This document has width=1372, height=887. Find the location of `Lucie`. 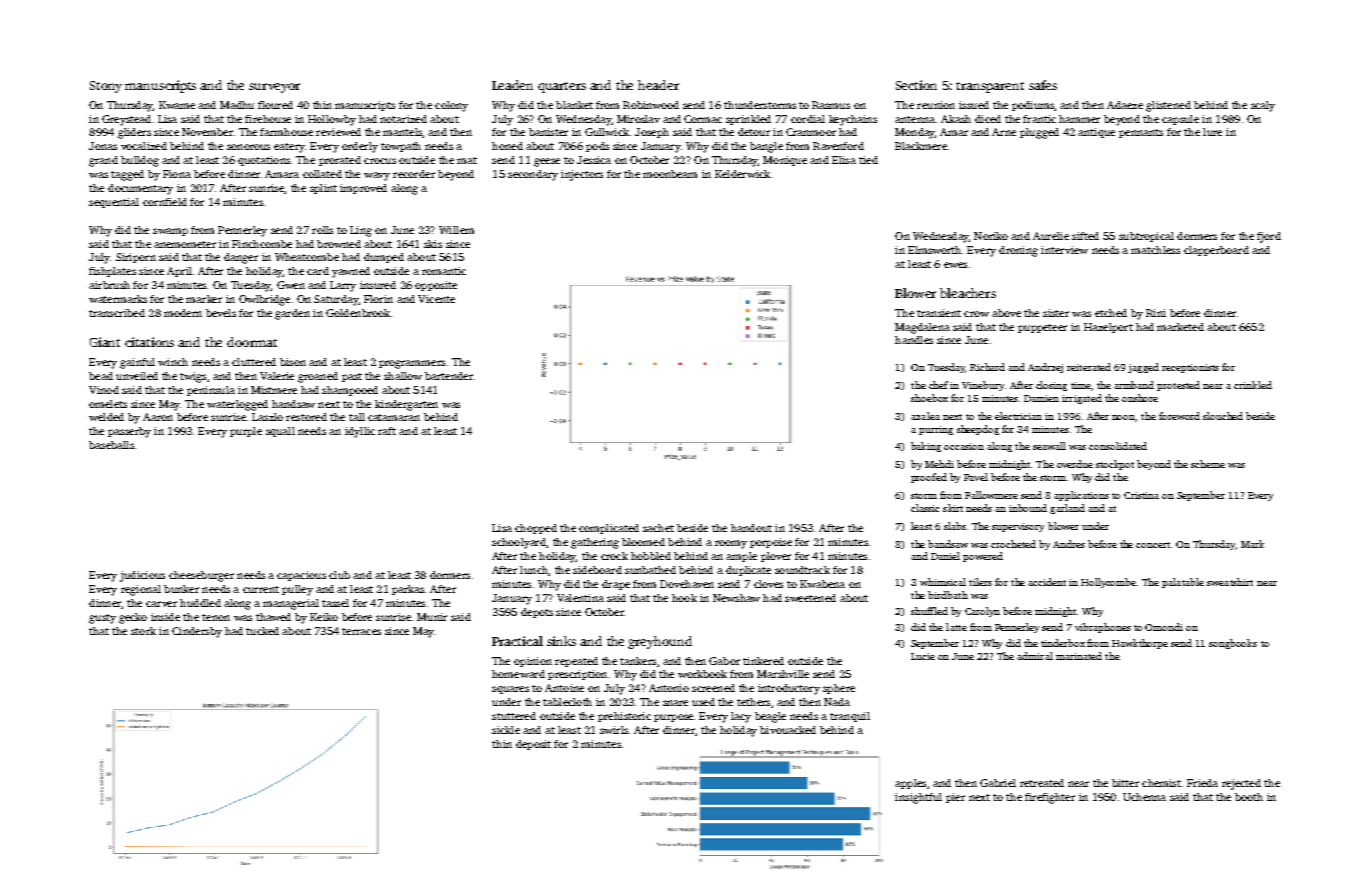

Lucie is located at coordinates (923, 656).
